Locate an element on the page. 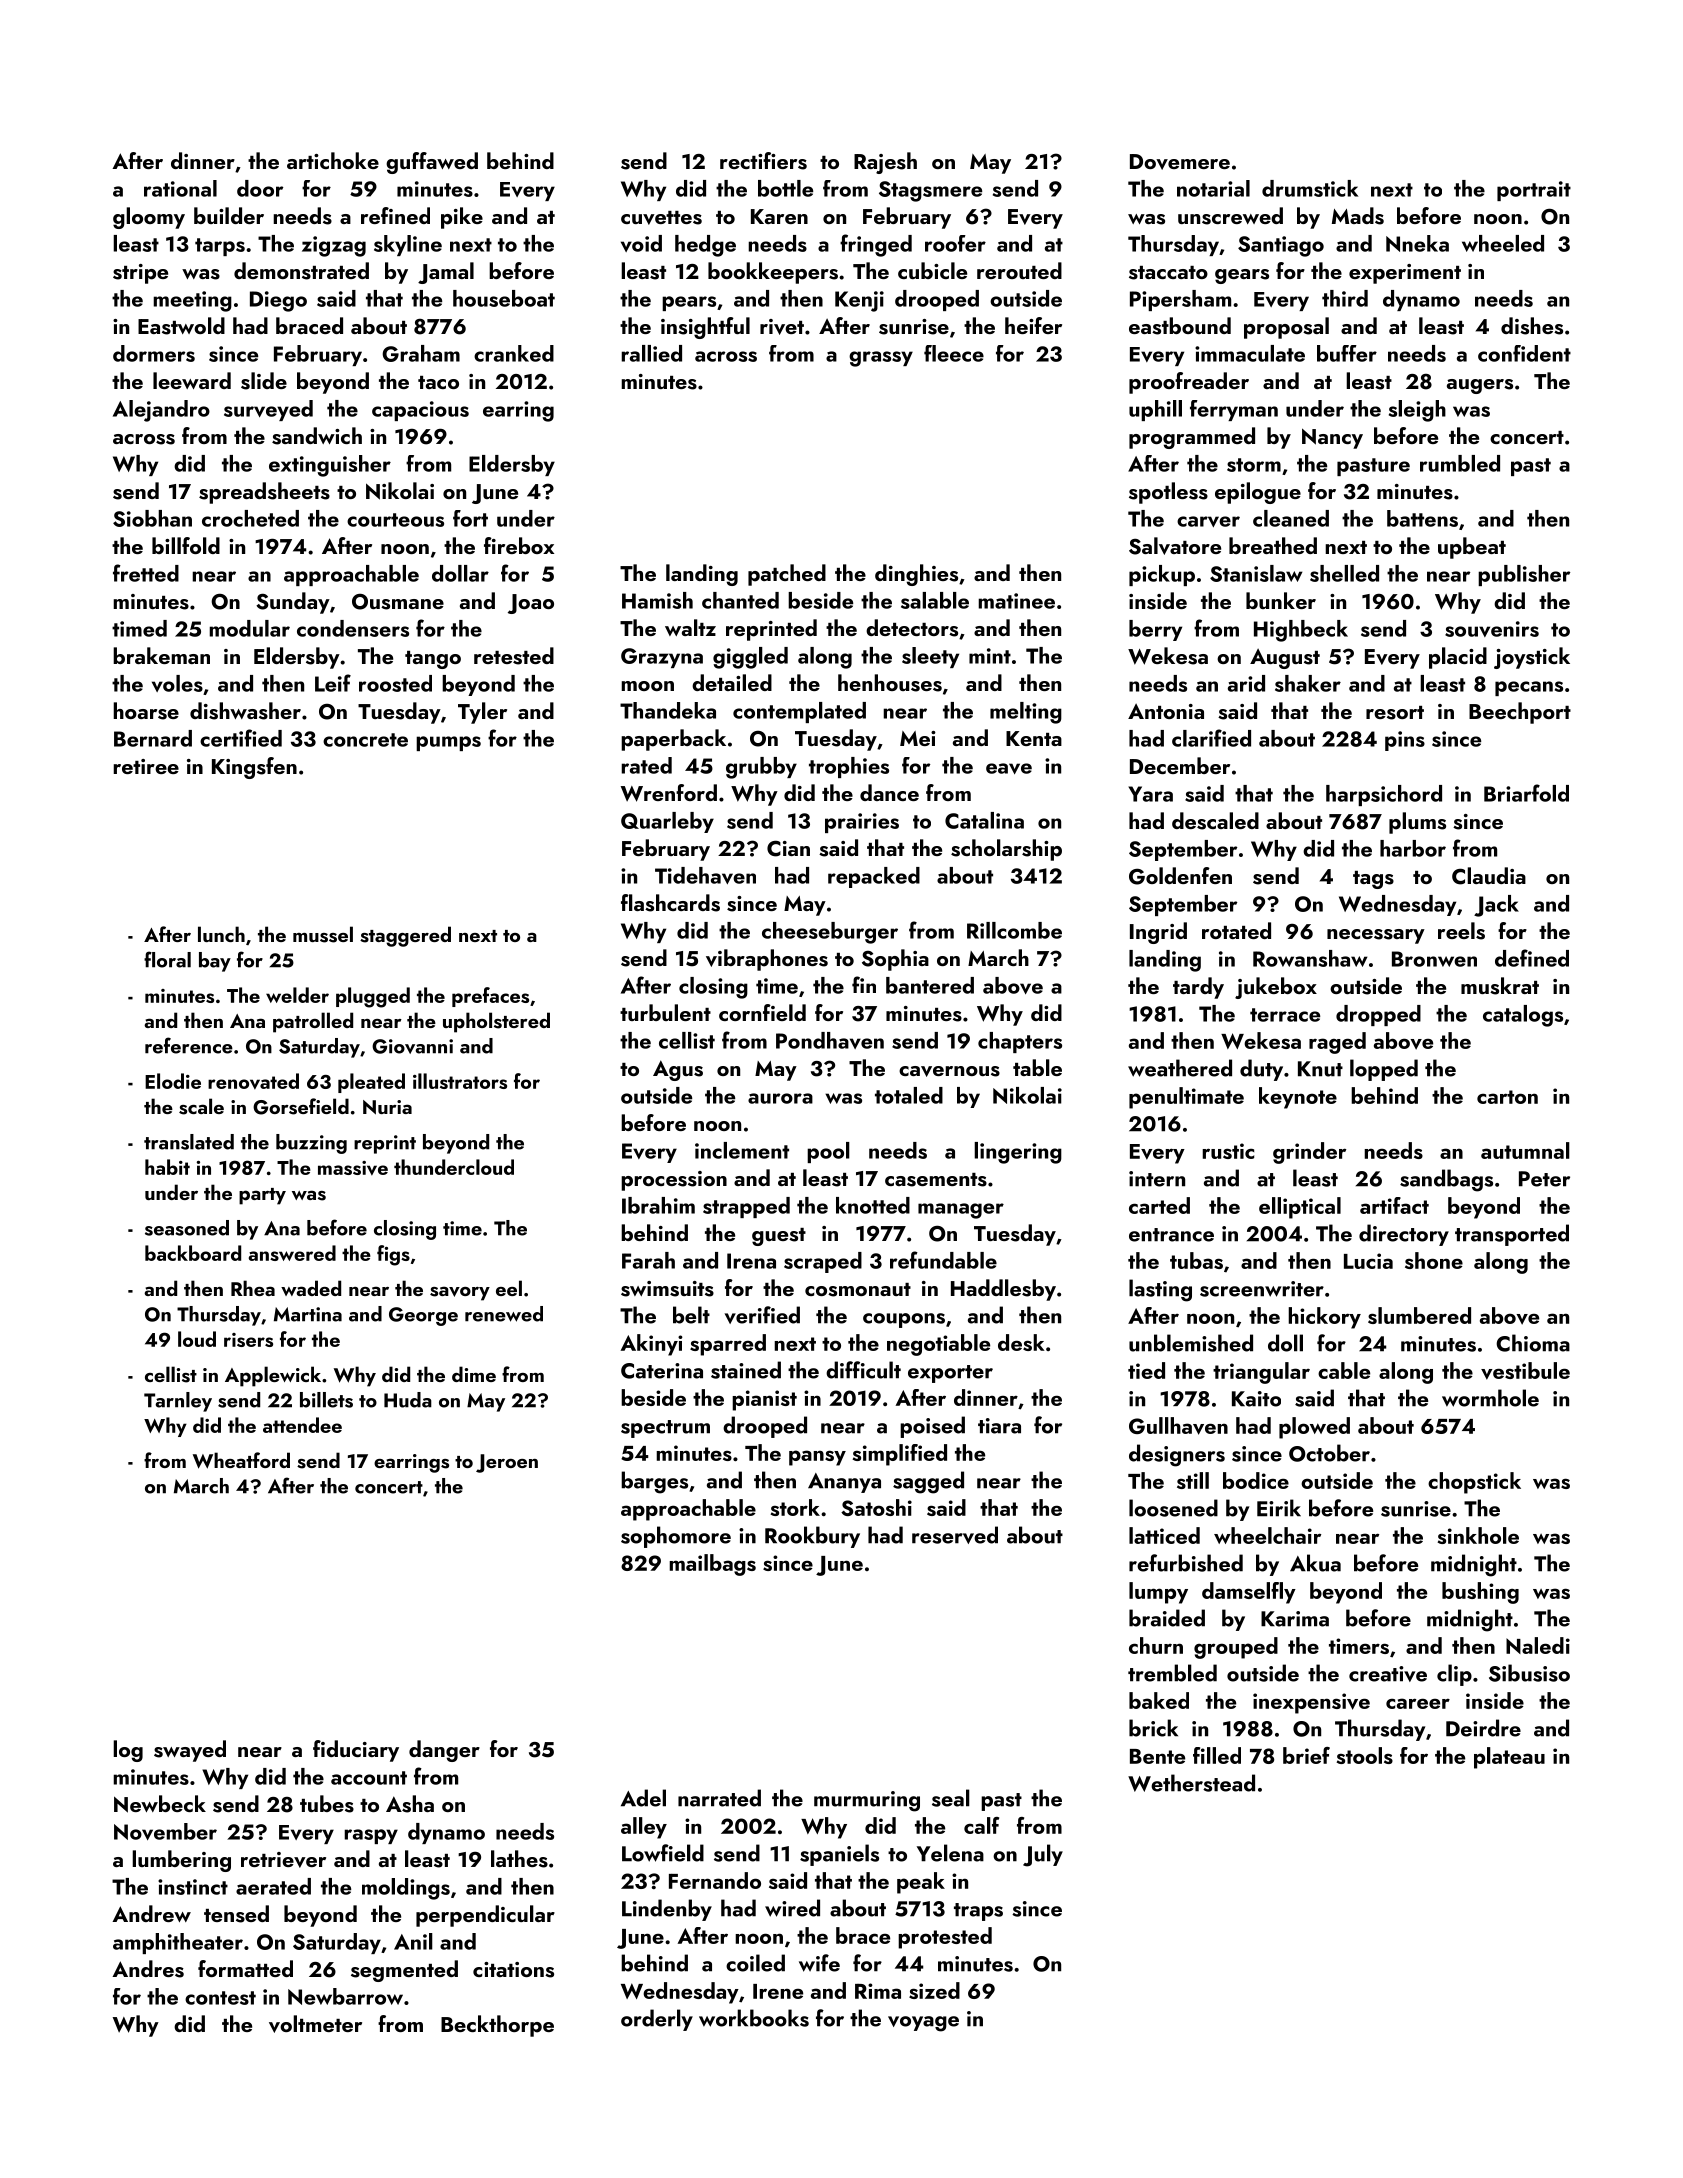 The image size is (1683, 2178). artichoke is located at coordinates (333, 160).
